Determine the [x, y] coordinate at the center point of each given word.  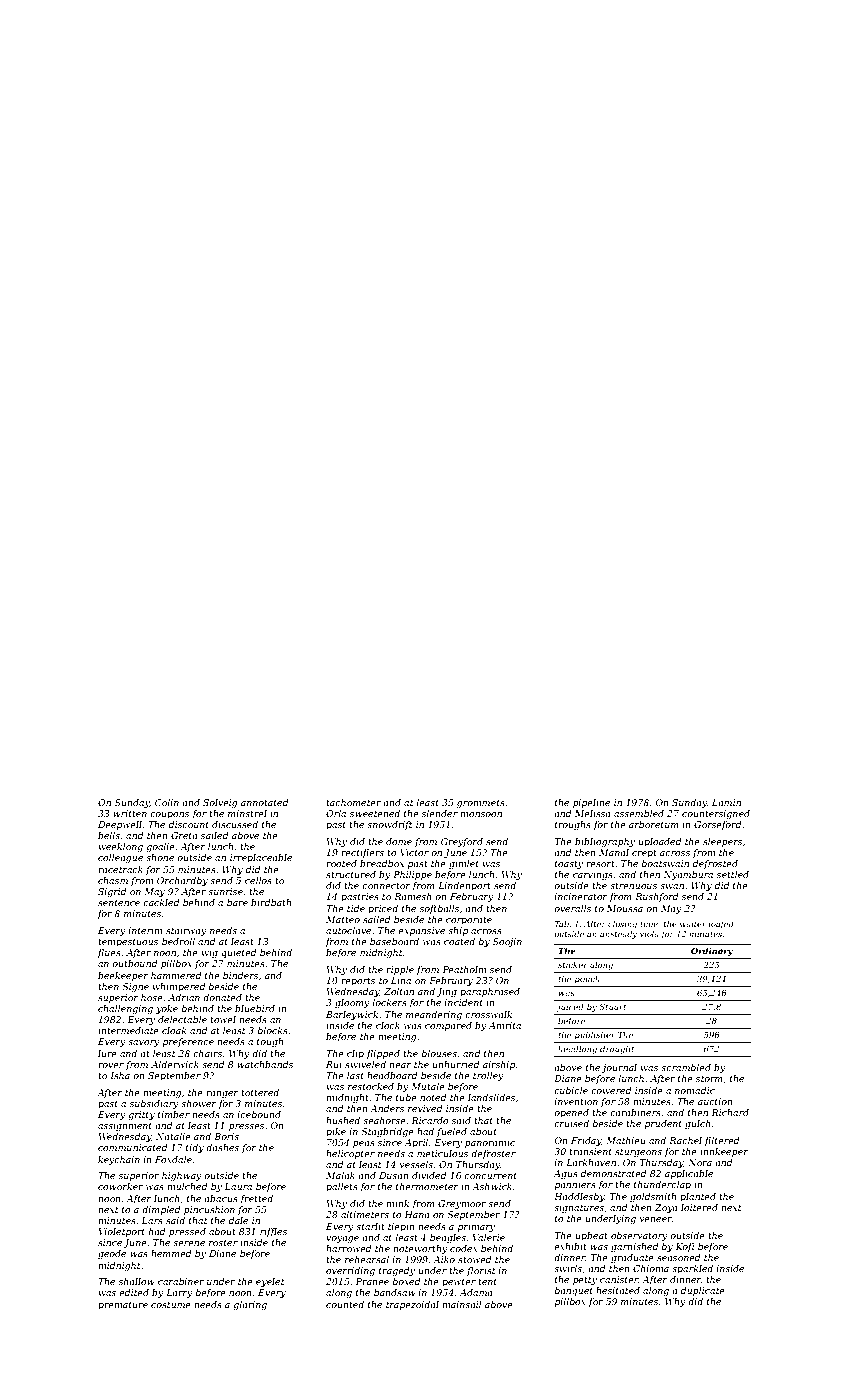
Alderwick [175, 1064]
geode [112, 1254]
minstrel [247, 813]
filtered [722, 1141]
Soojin [507, 942]
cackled [161, 902]
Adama [476, 1292]
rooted [341, 863]
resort [600, 864]
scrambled [686, 1067]
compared [448, 1026]
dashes [222, 1147]
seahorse [384, 1120]
